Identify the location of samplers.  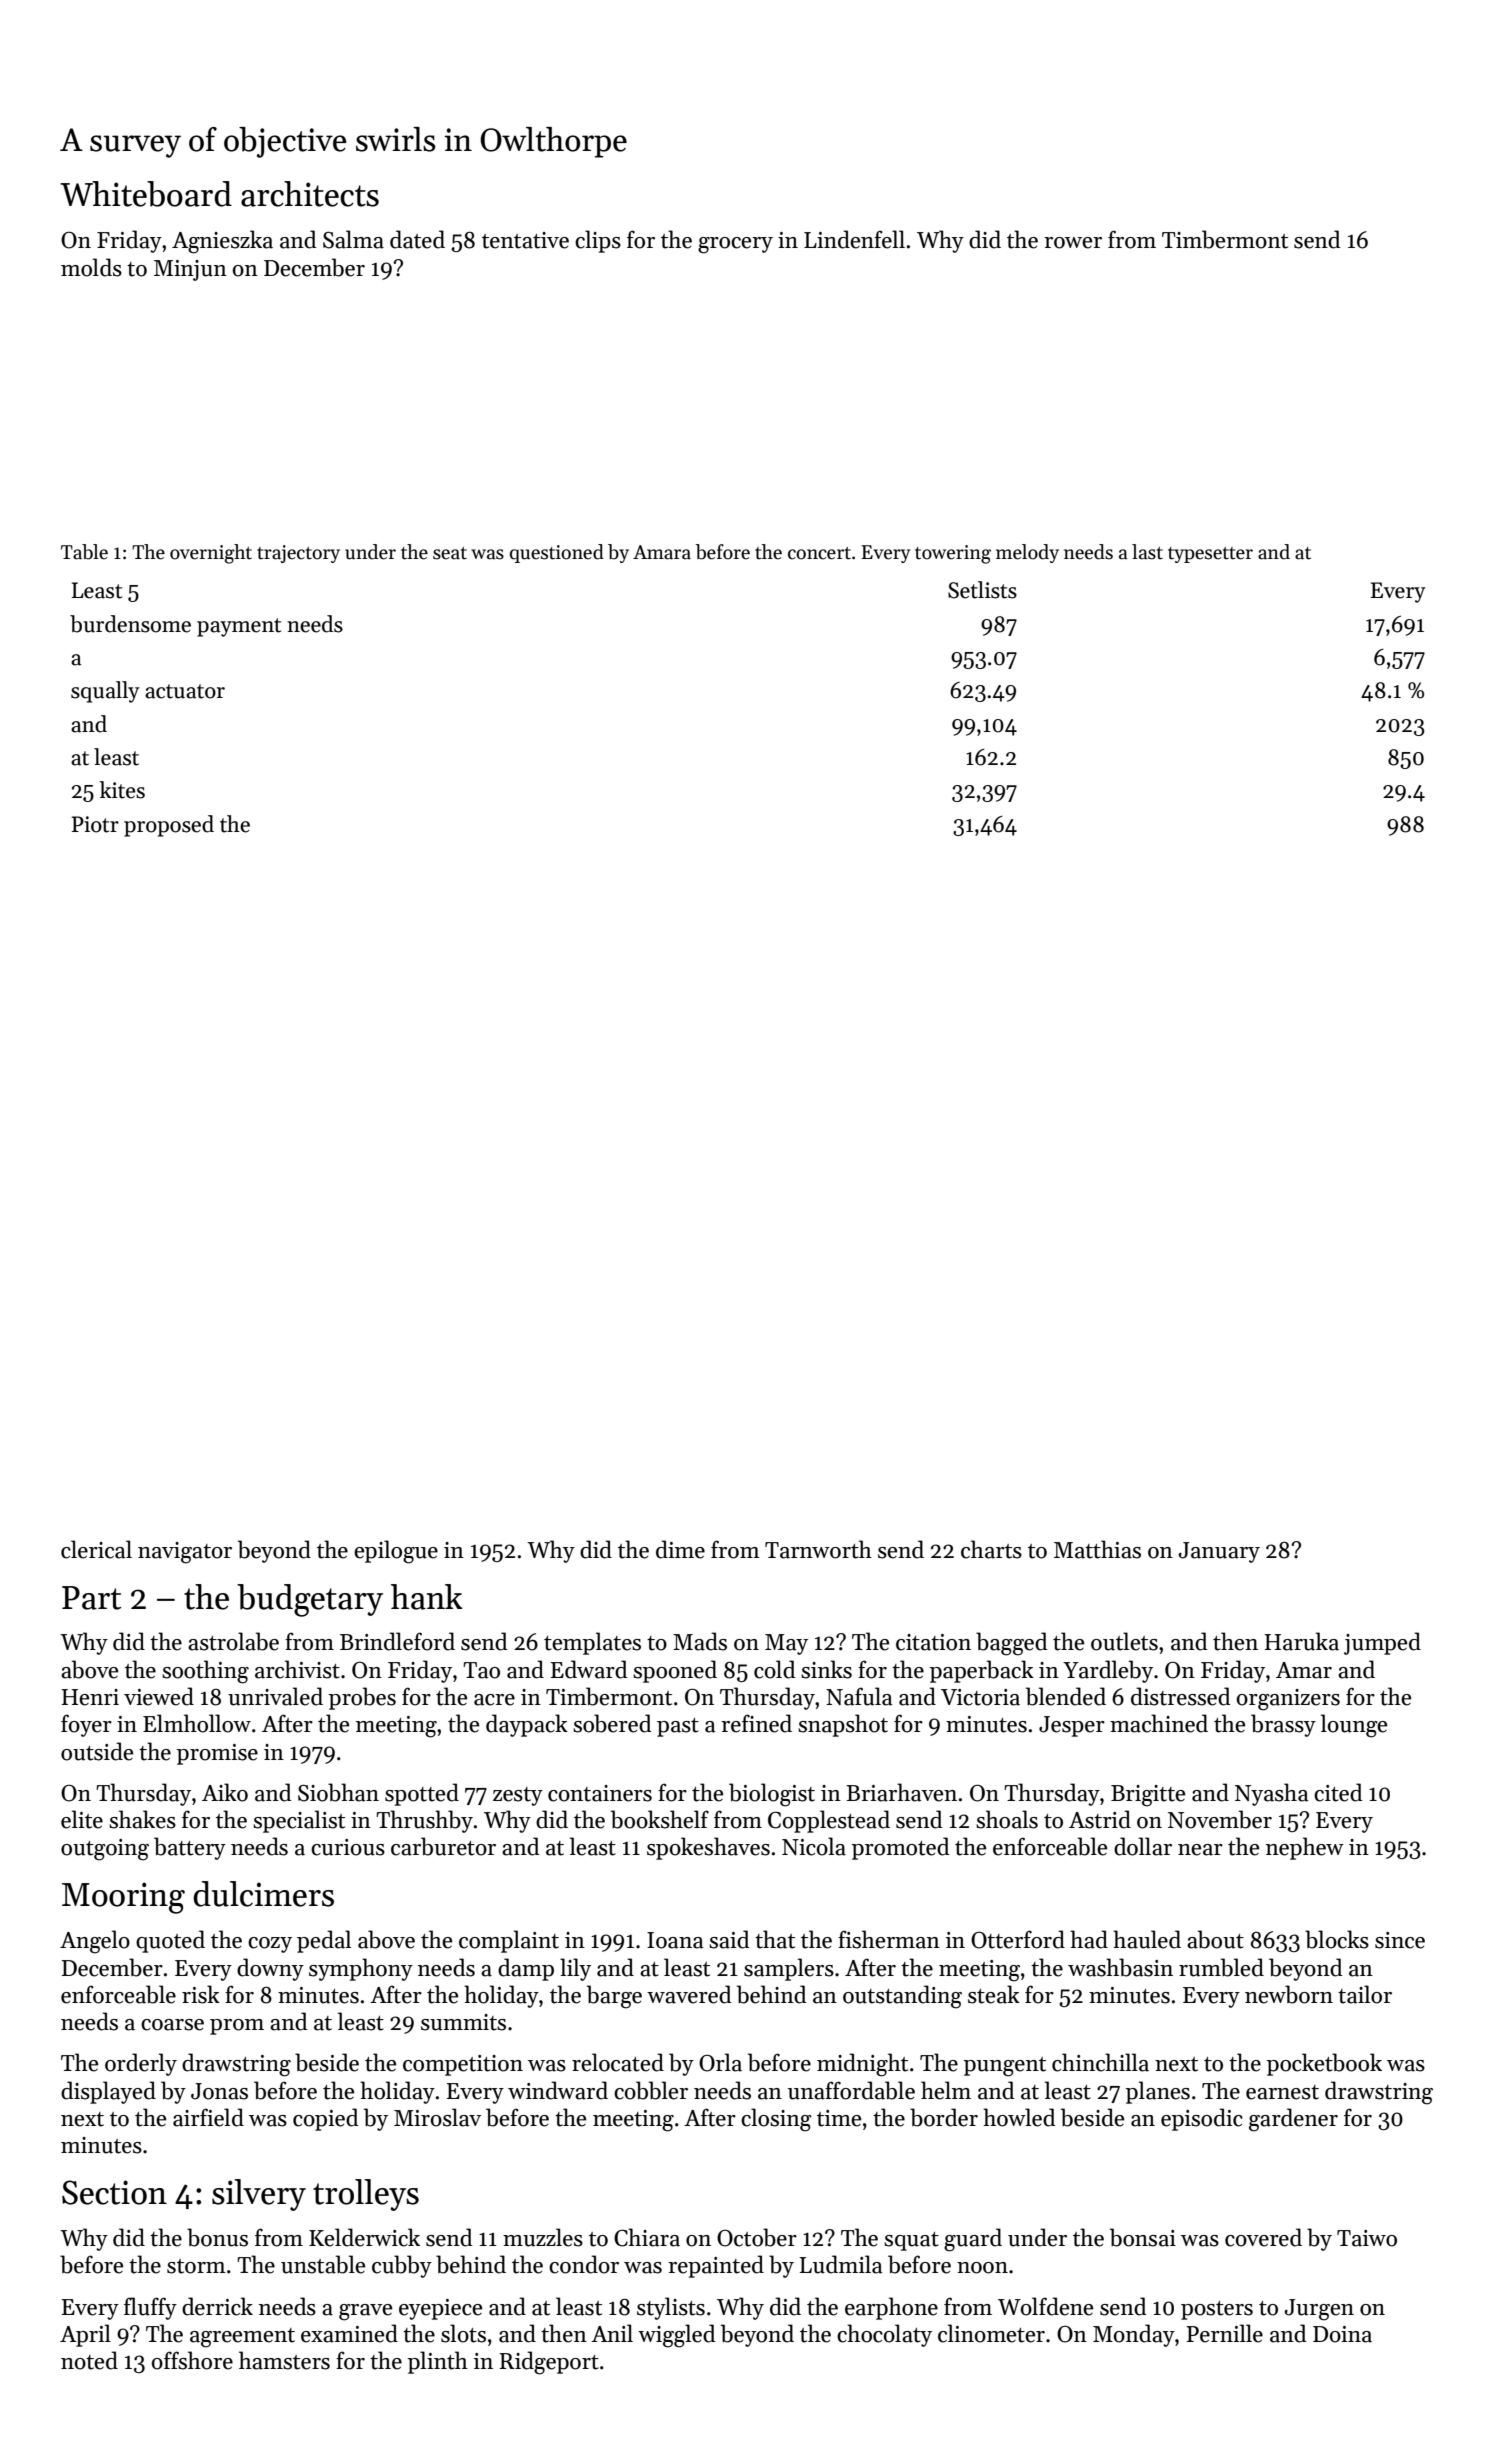
(789, 1969).
